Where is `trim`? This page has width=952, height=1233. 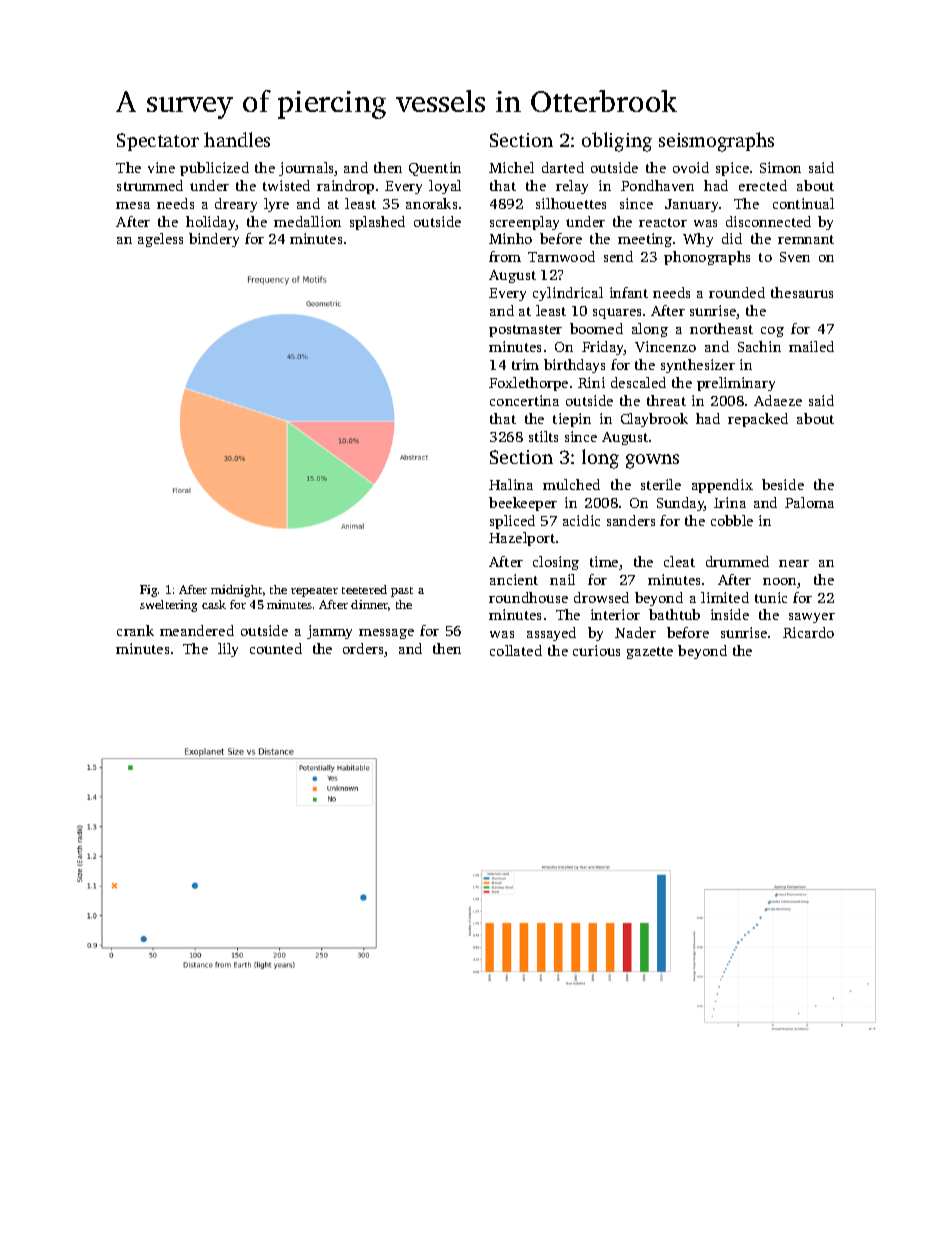
trim is located at coordinates (525, 364).
